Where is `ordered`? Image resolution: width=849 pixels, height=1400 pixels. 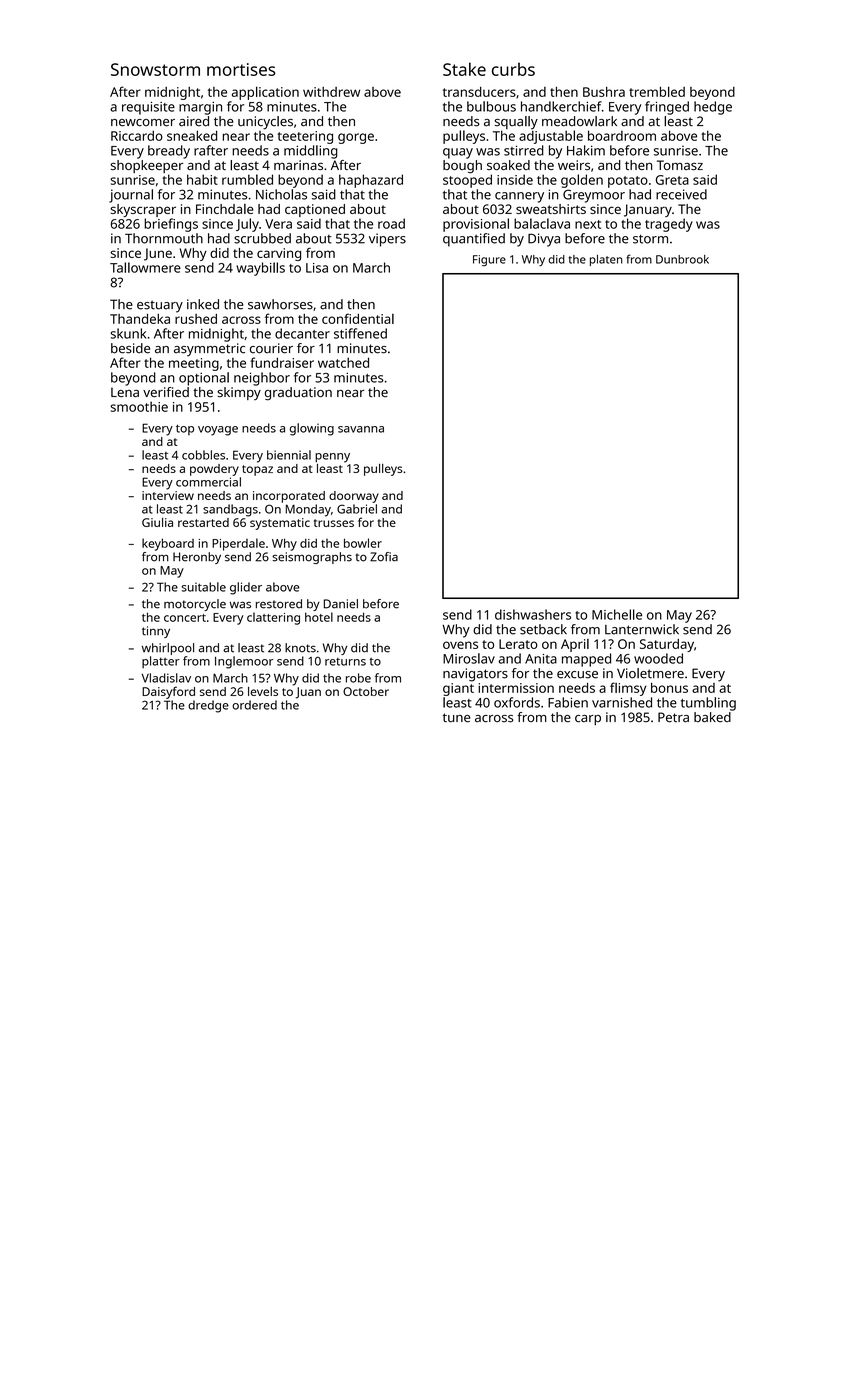
ordered is located at coordinates (254, 705).
